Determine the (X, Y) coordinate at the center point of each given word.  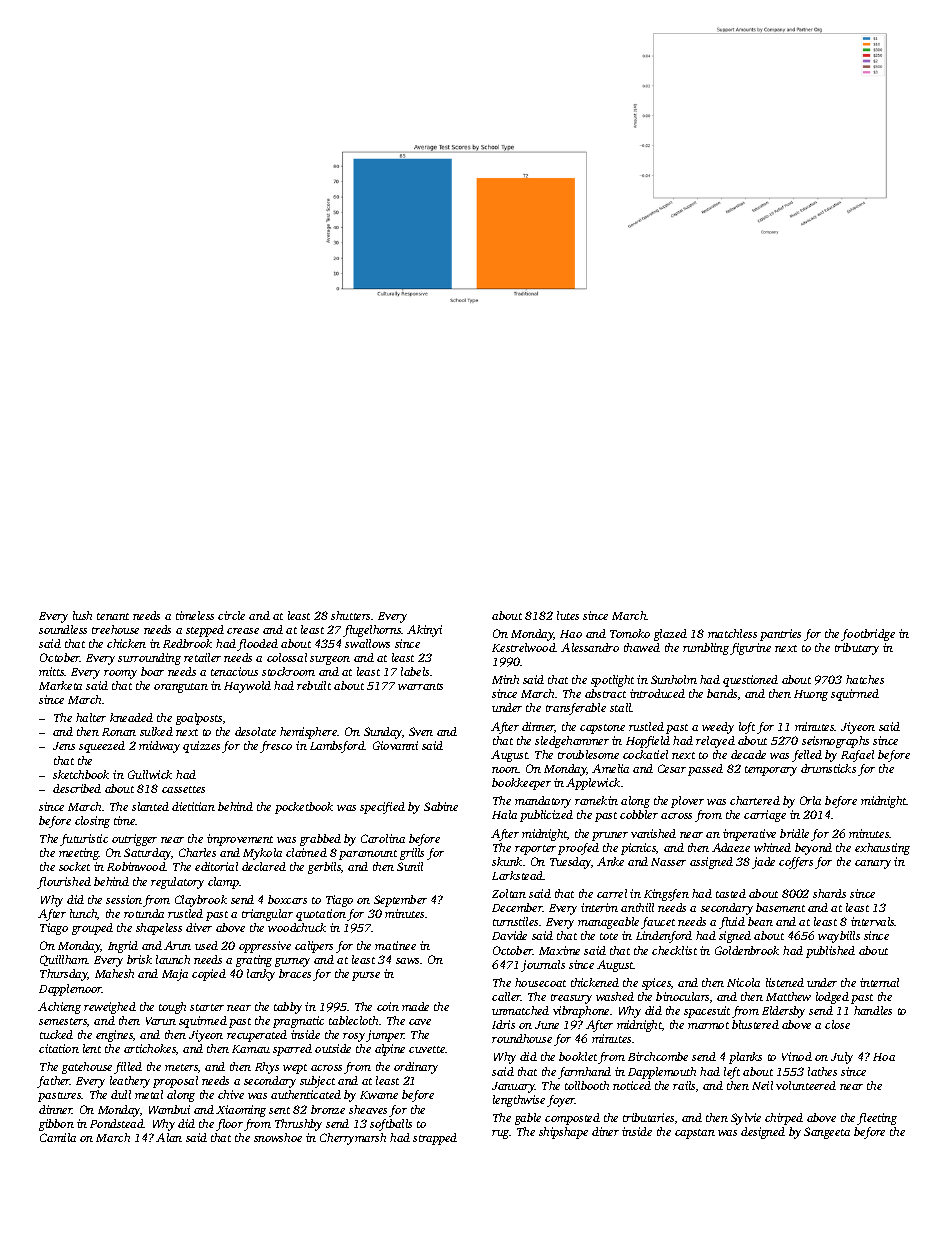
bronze (328, 1109)
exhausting (882, 849)
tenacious (234, 671)
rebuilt (314, 685)
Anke (610, 861)
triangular (267, 915)
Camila (58, 1137)
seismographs (835, 742)
